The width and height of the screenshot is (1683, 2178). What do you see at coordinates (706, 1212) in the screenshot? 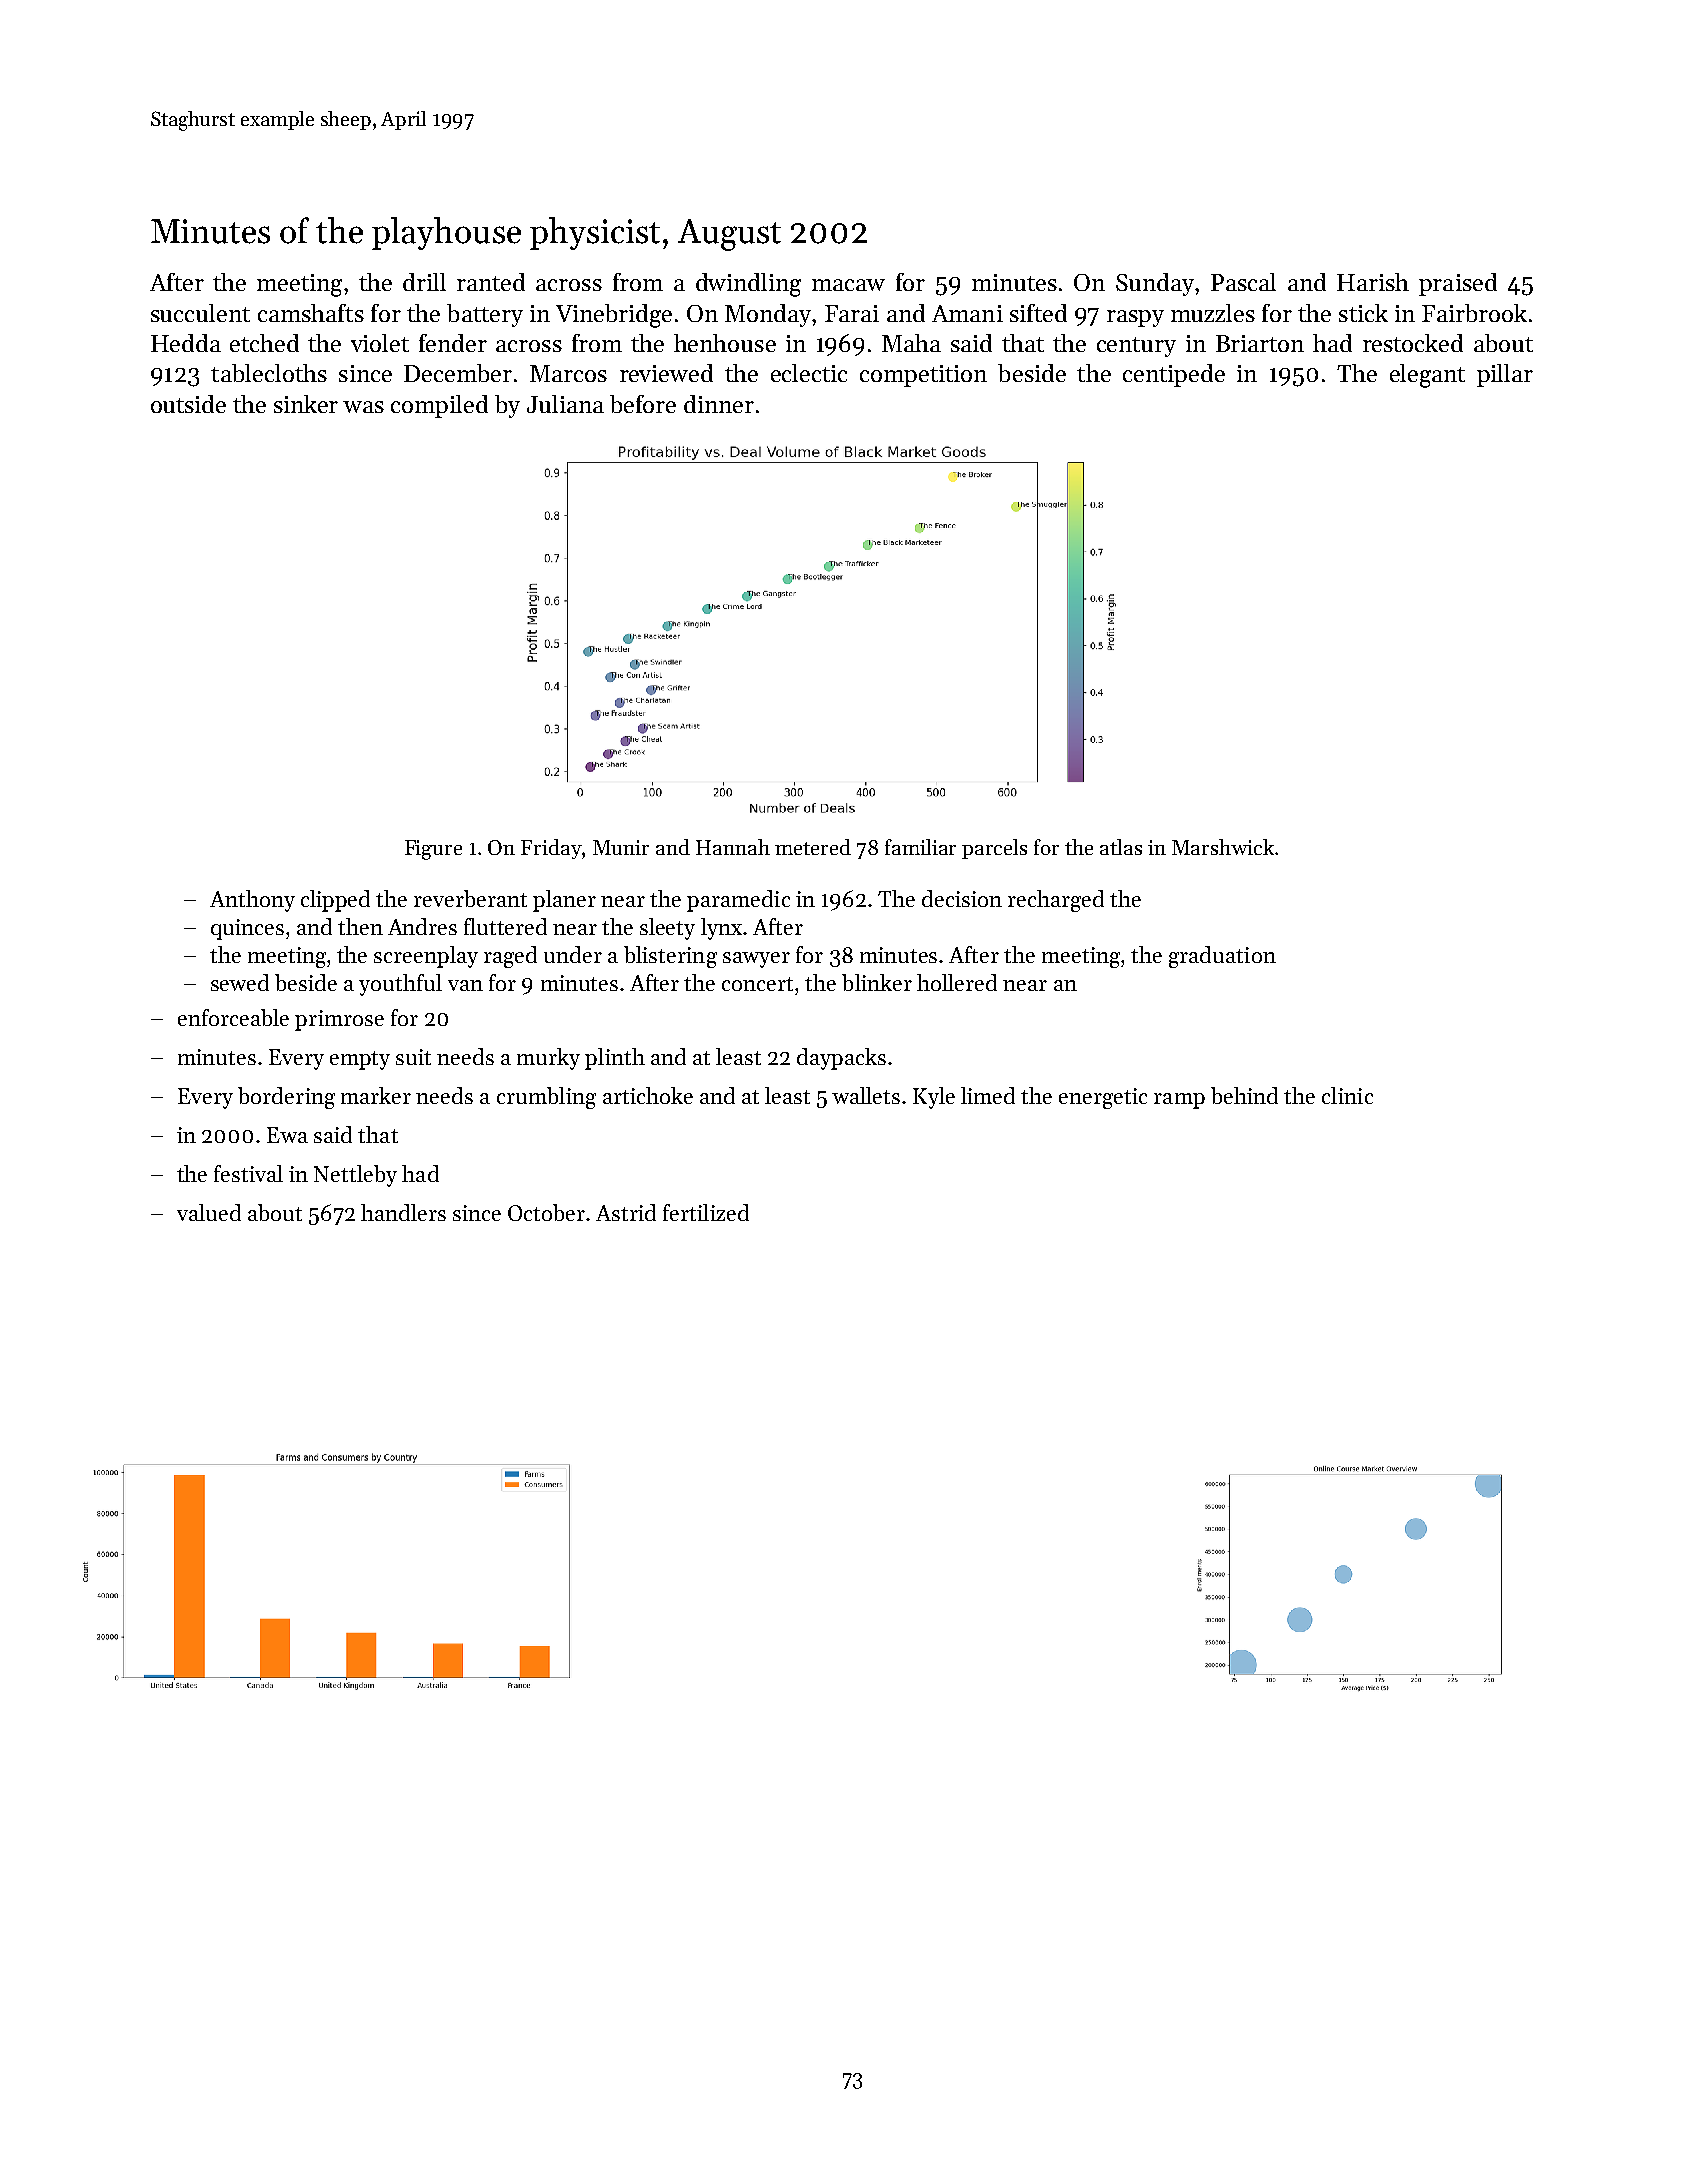
I see `fertilized` at bounding box center [706, 1212].
